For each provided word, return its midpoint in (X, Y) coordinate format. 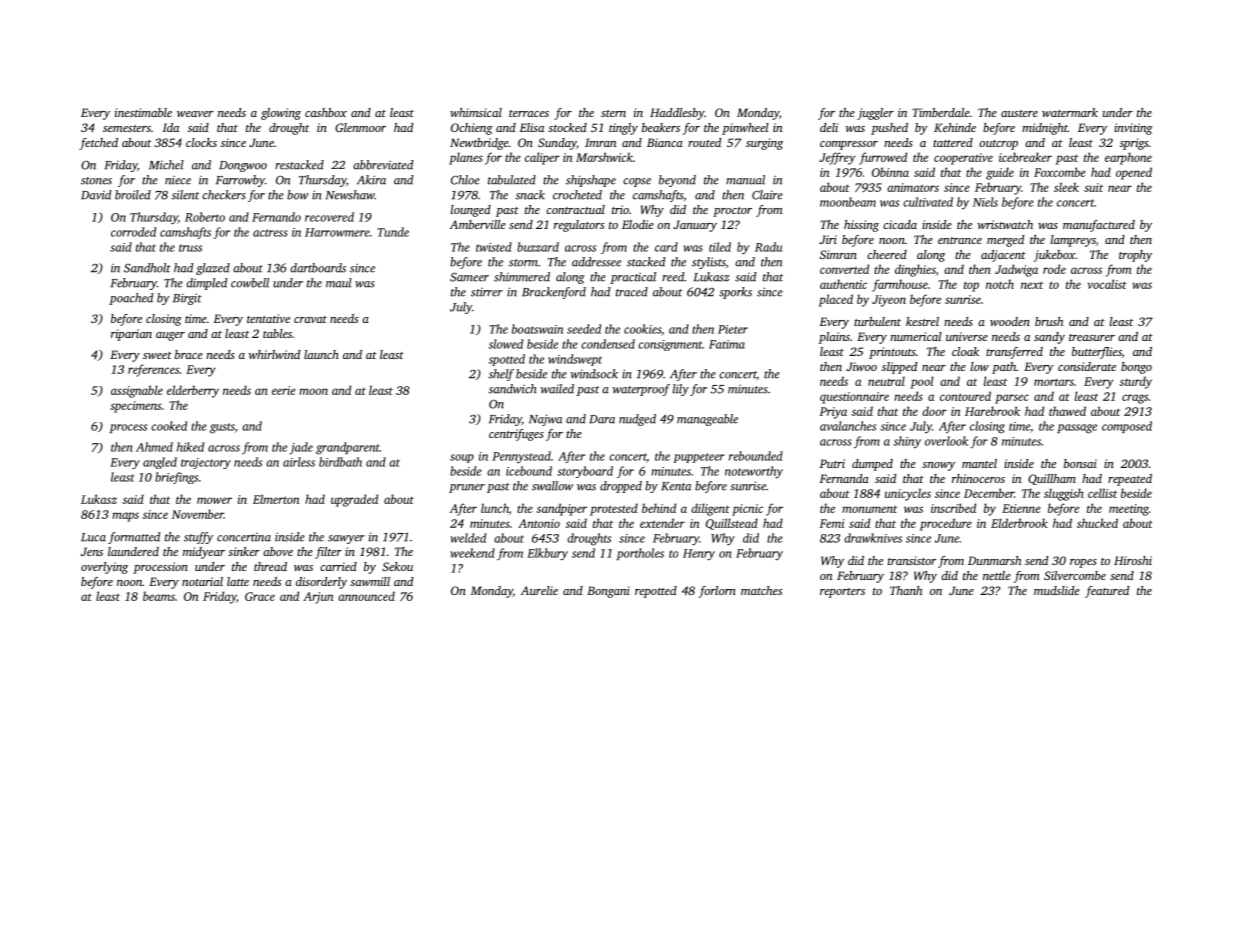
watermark (1070, 112)
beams (159, 596)
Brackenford (554, 293)
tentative (268, 318)
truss (190, 248)
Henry (699, 555)
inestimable (143, 112)
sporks (735, 293)
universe (967, 336)
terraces (529, 113)
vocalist (1107, 284)
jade (301, 448)
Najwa (545, 420)
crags (1135, 399)
